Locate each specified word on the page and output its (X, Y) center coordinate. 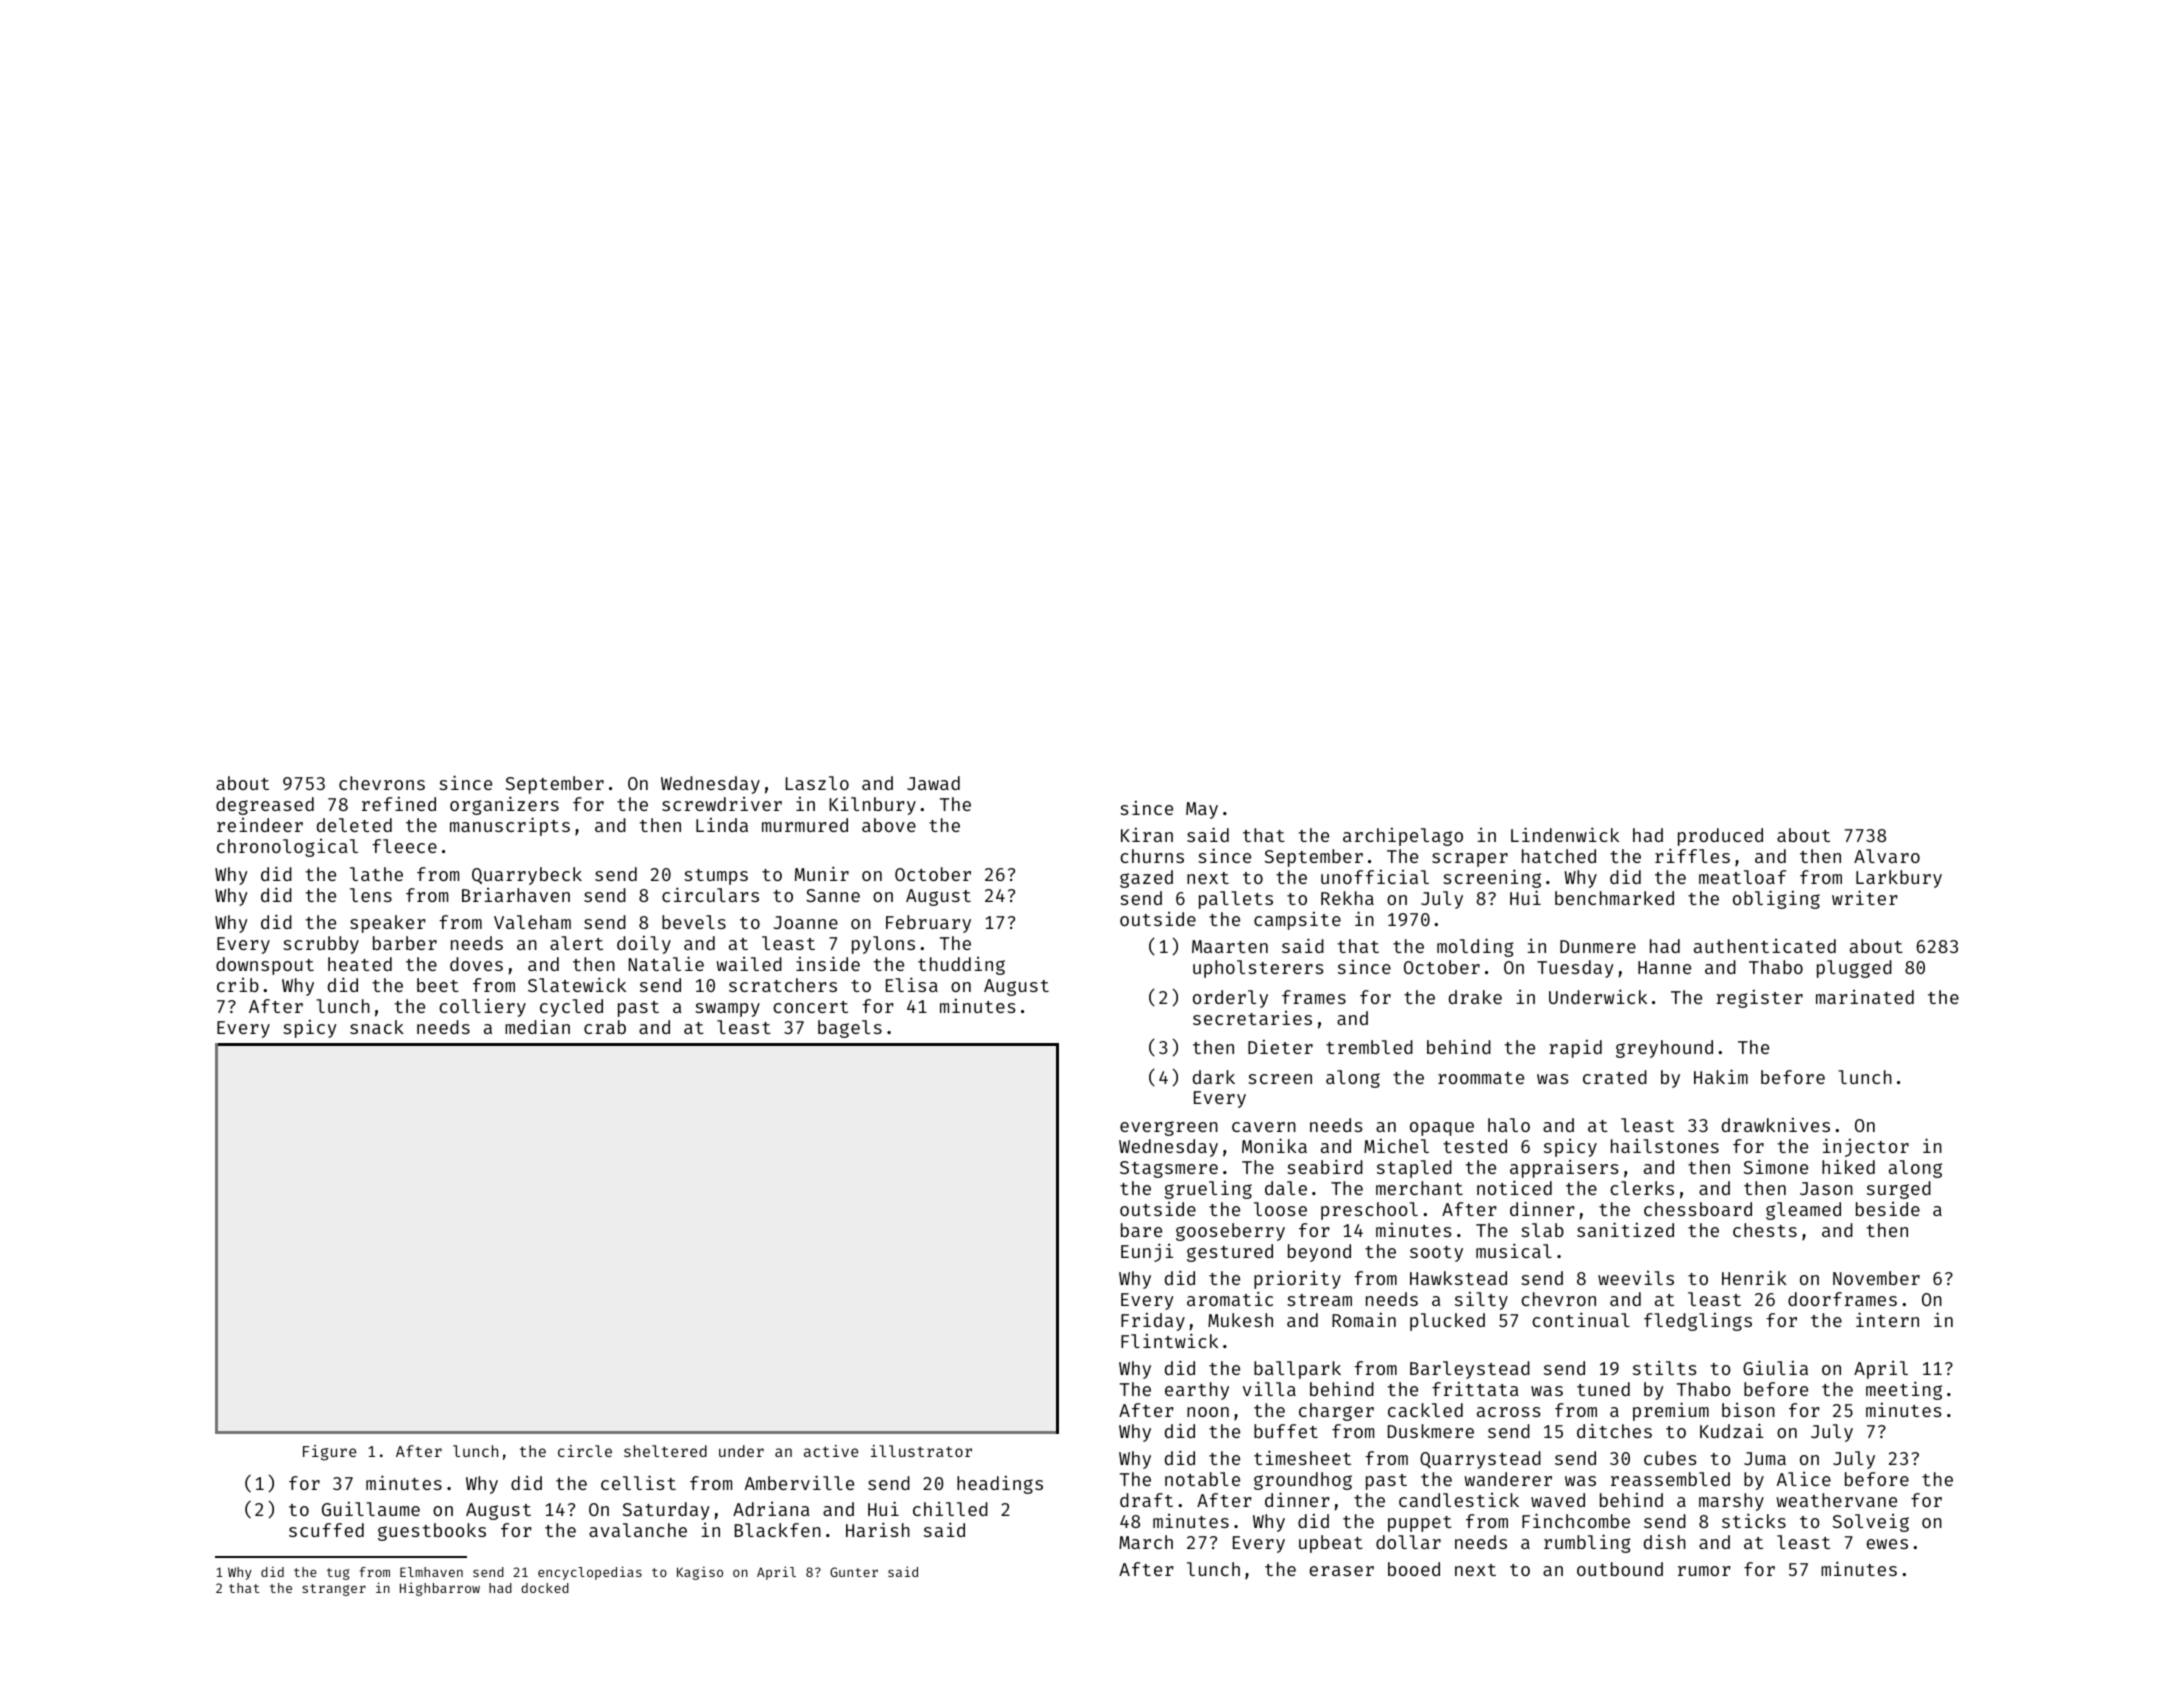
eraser (1341, 1571)
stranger (334, 1590)
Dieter (1280, 1046)
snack (377, 1027)
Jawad (933, 783)
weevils (1636, 1278)
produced (1720, 837)
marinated (1865, 997)
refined (399, 803)
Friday (1153, 1321)
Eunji (1147, 1252)
